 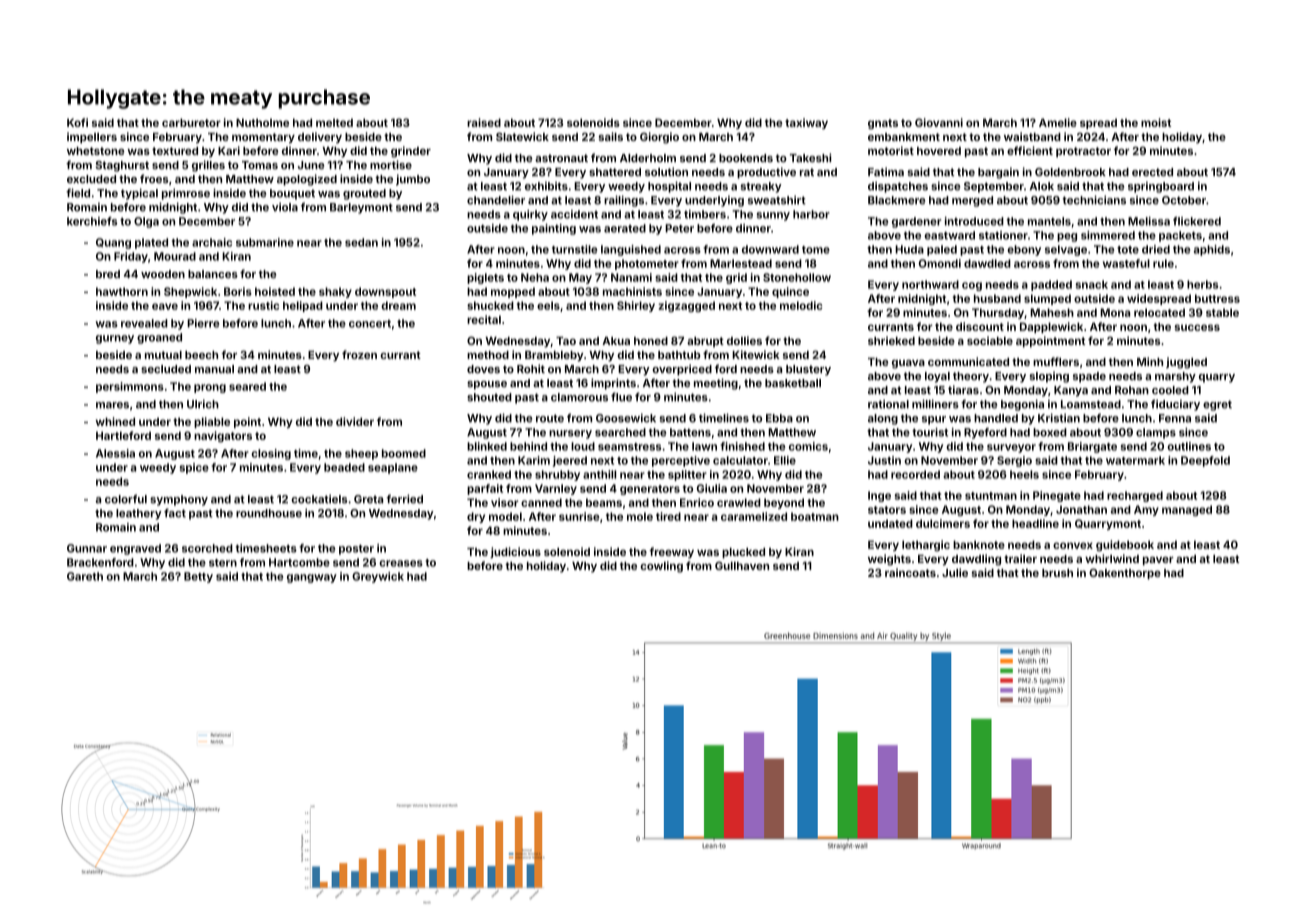 What do you see at coordinates (163, 274) in the screenshot?
I see `wooden` at bounding box center [163, 274].
